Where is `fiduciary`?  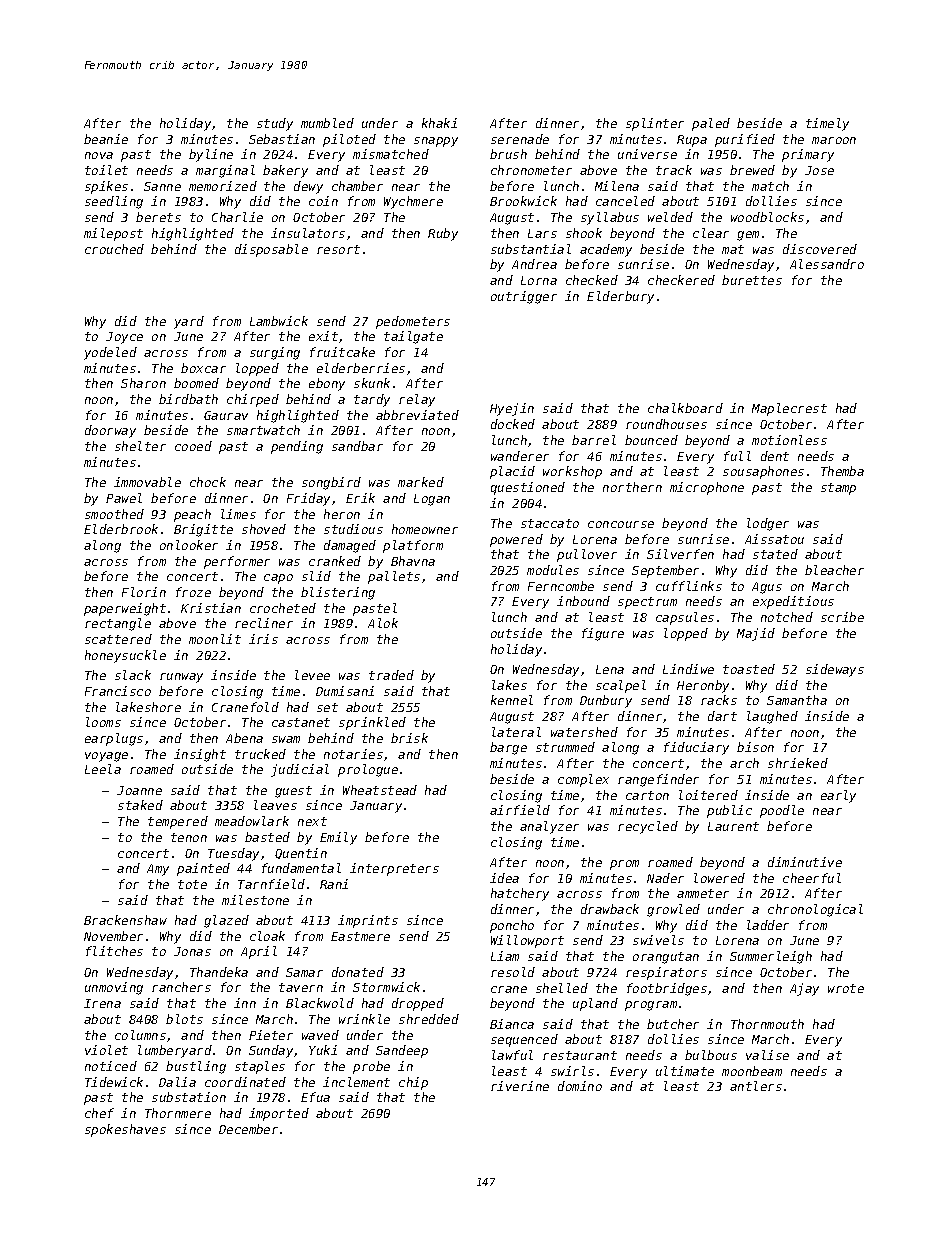 fiduciary is located at coordinates (696, 748).
